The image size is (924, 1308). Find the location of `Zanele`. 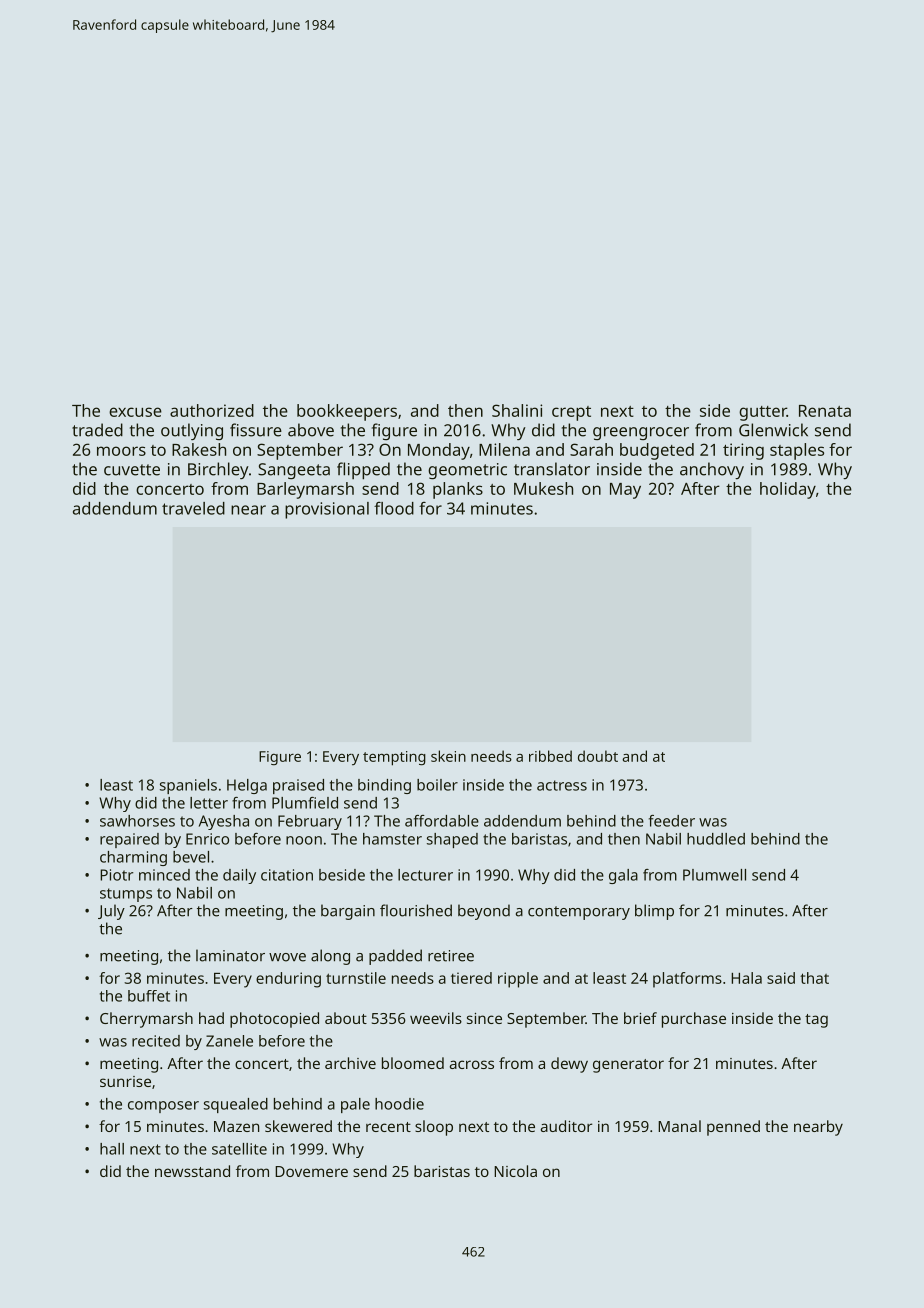

Zanele is located at coordinates (229, 1041).
